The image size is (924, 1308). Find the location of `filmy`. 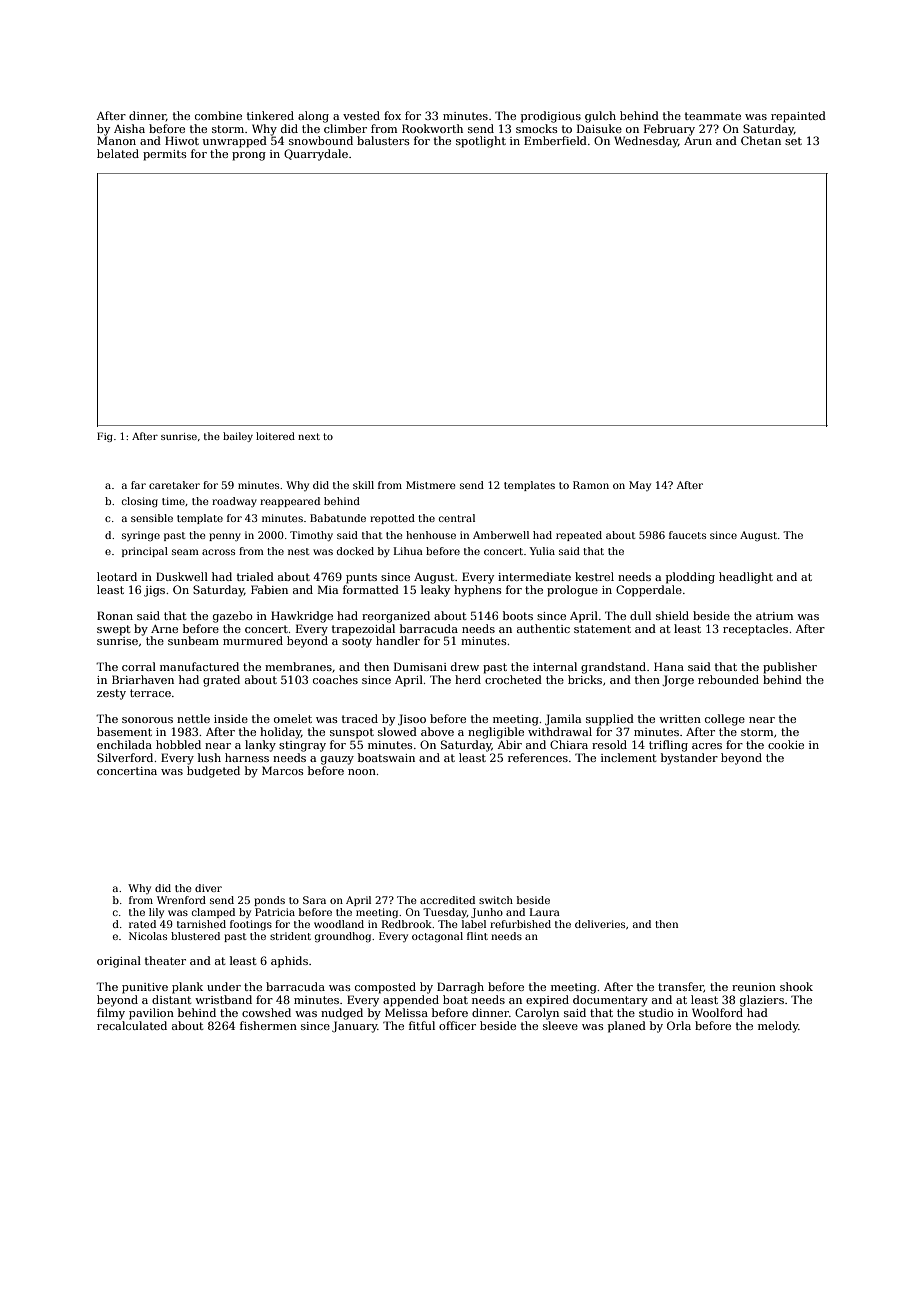

filmy is located at coordinates (111, 1014).
